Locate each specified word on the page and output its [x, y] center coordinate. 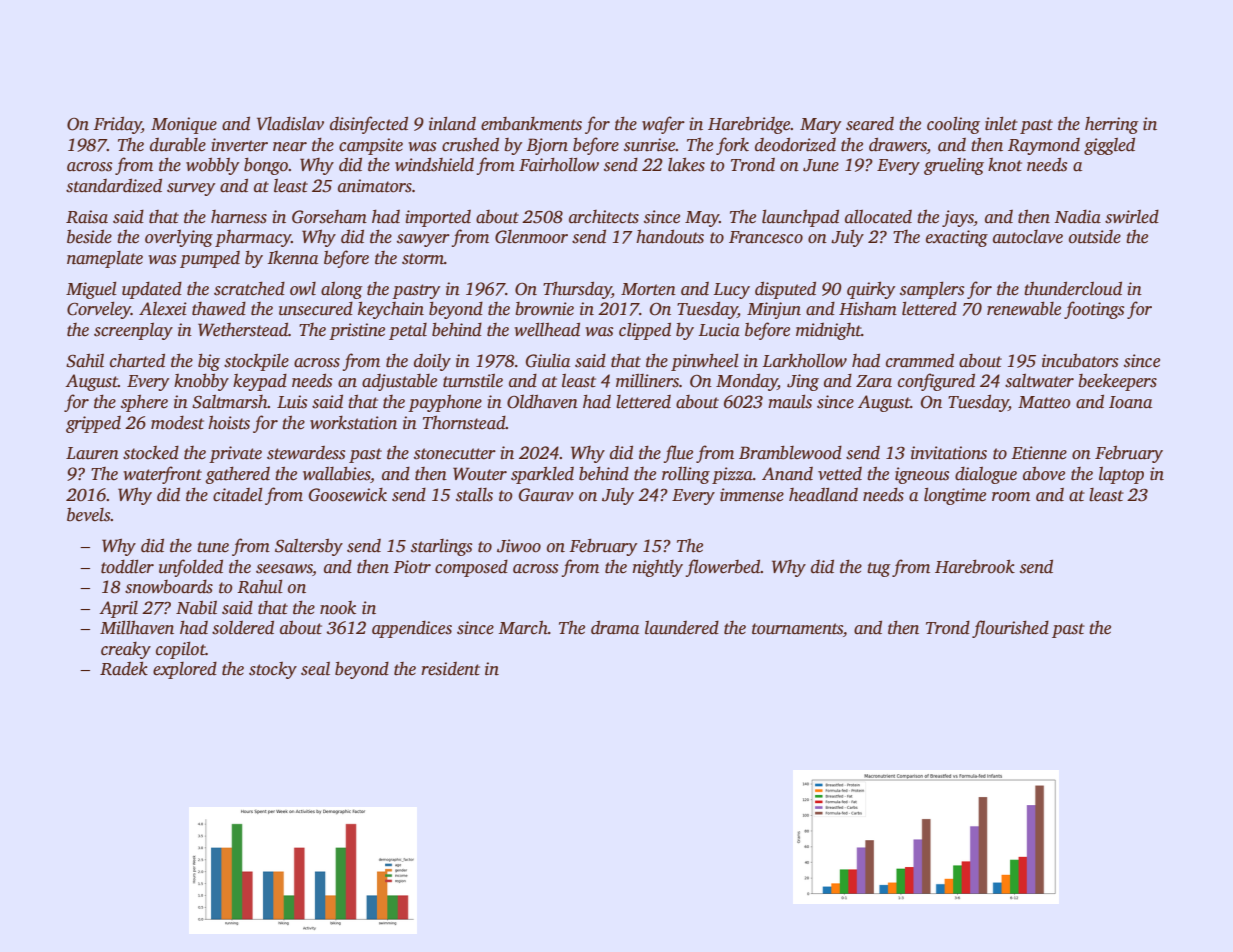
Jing [803, 382]
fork [732, 146]
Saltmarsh [230, 402]
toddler [127, 566]
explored [185, 670]
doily [432, 362]
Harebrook [975, 566]
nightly [657, 568]
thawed [219, 309]
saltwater [1039, 381]
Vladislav [290, 123]
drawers [898, 145]
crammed [920, 360]
